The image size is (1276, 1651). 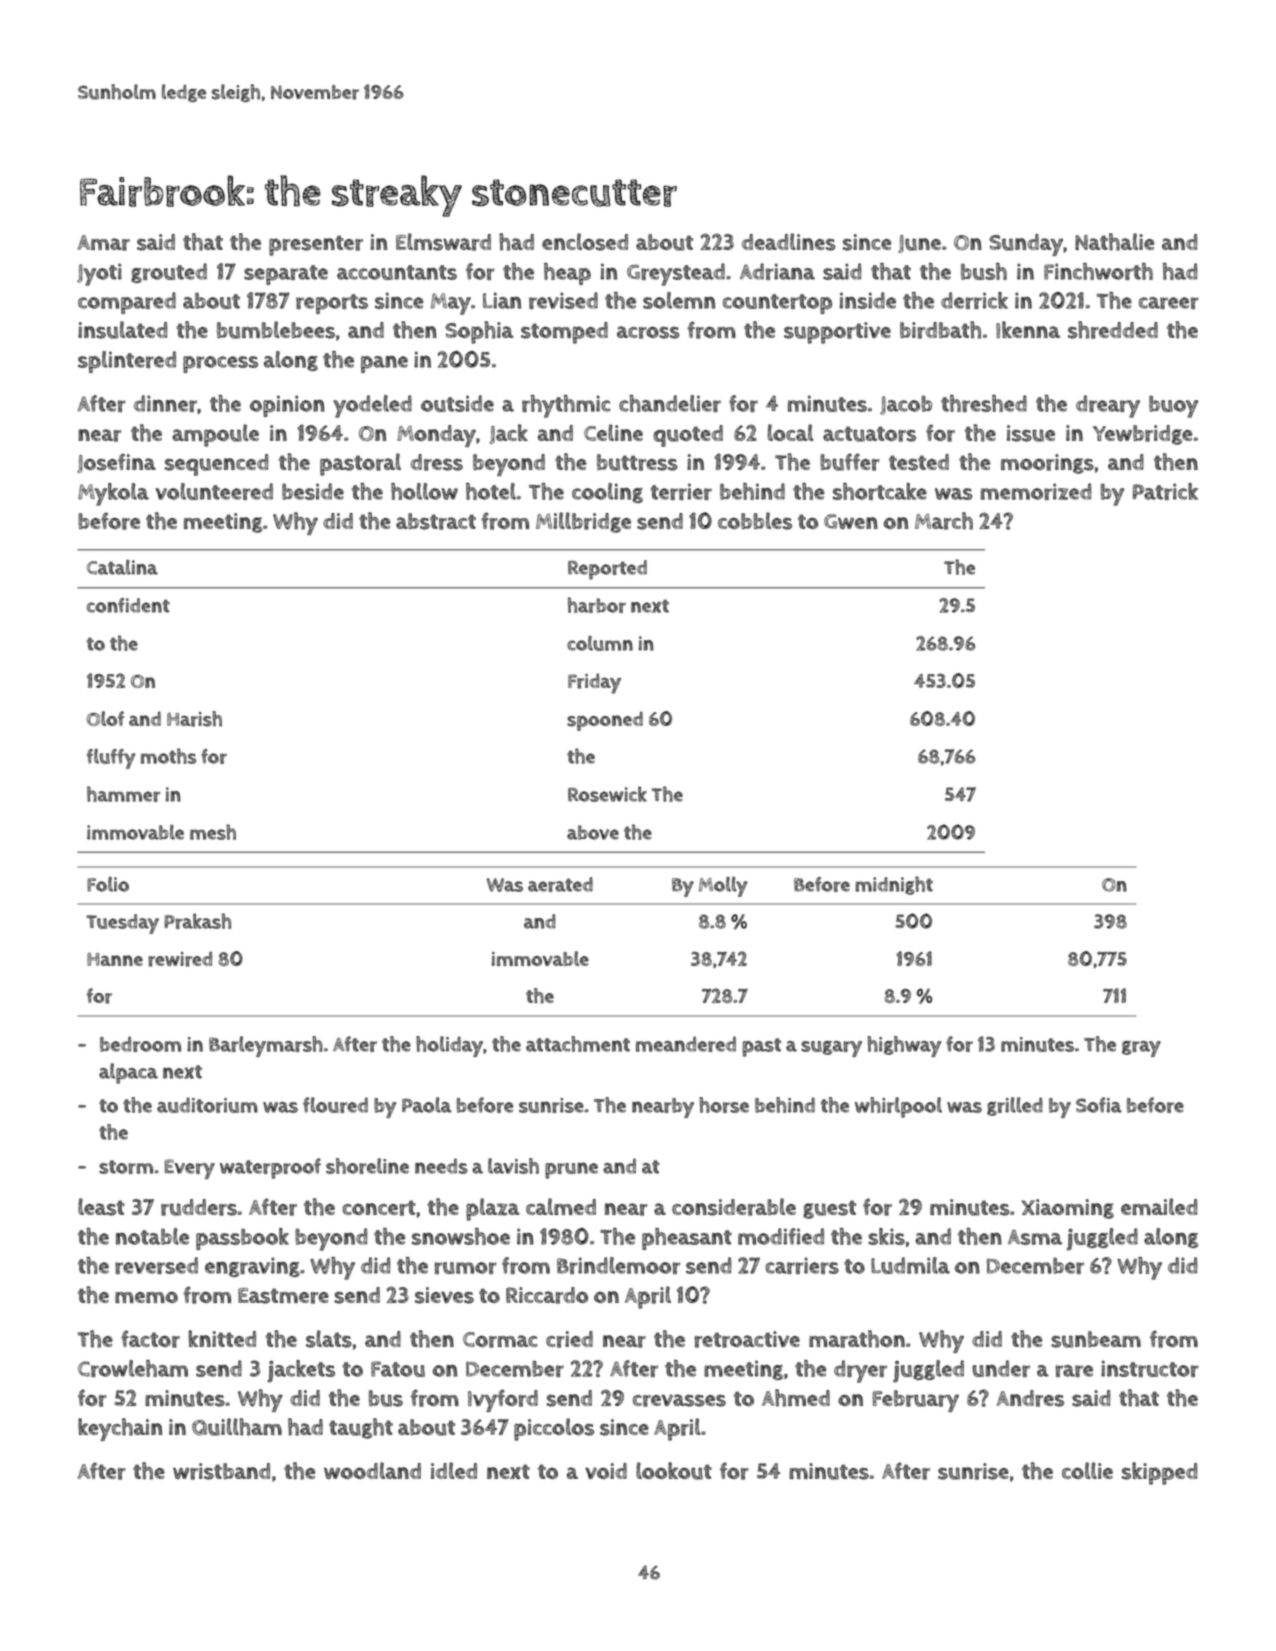 I want to click on Nathalie, so click(x=1114, y=242).
